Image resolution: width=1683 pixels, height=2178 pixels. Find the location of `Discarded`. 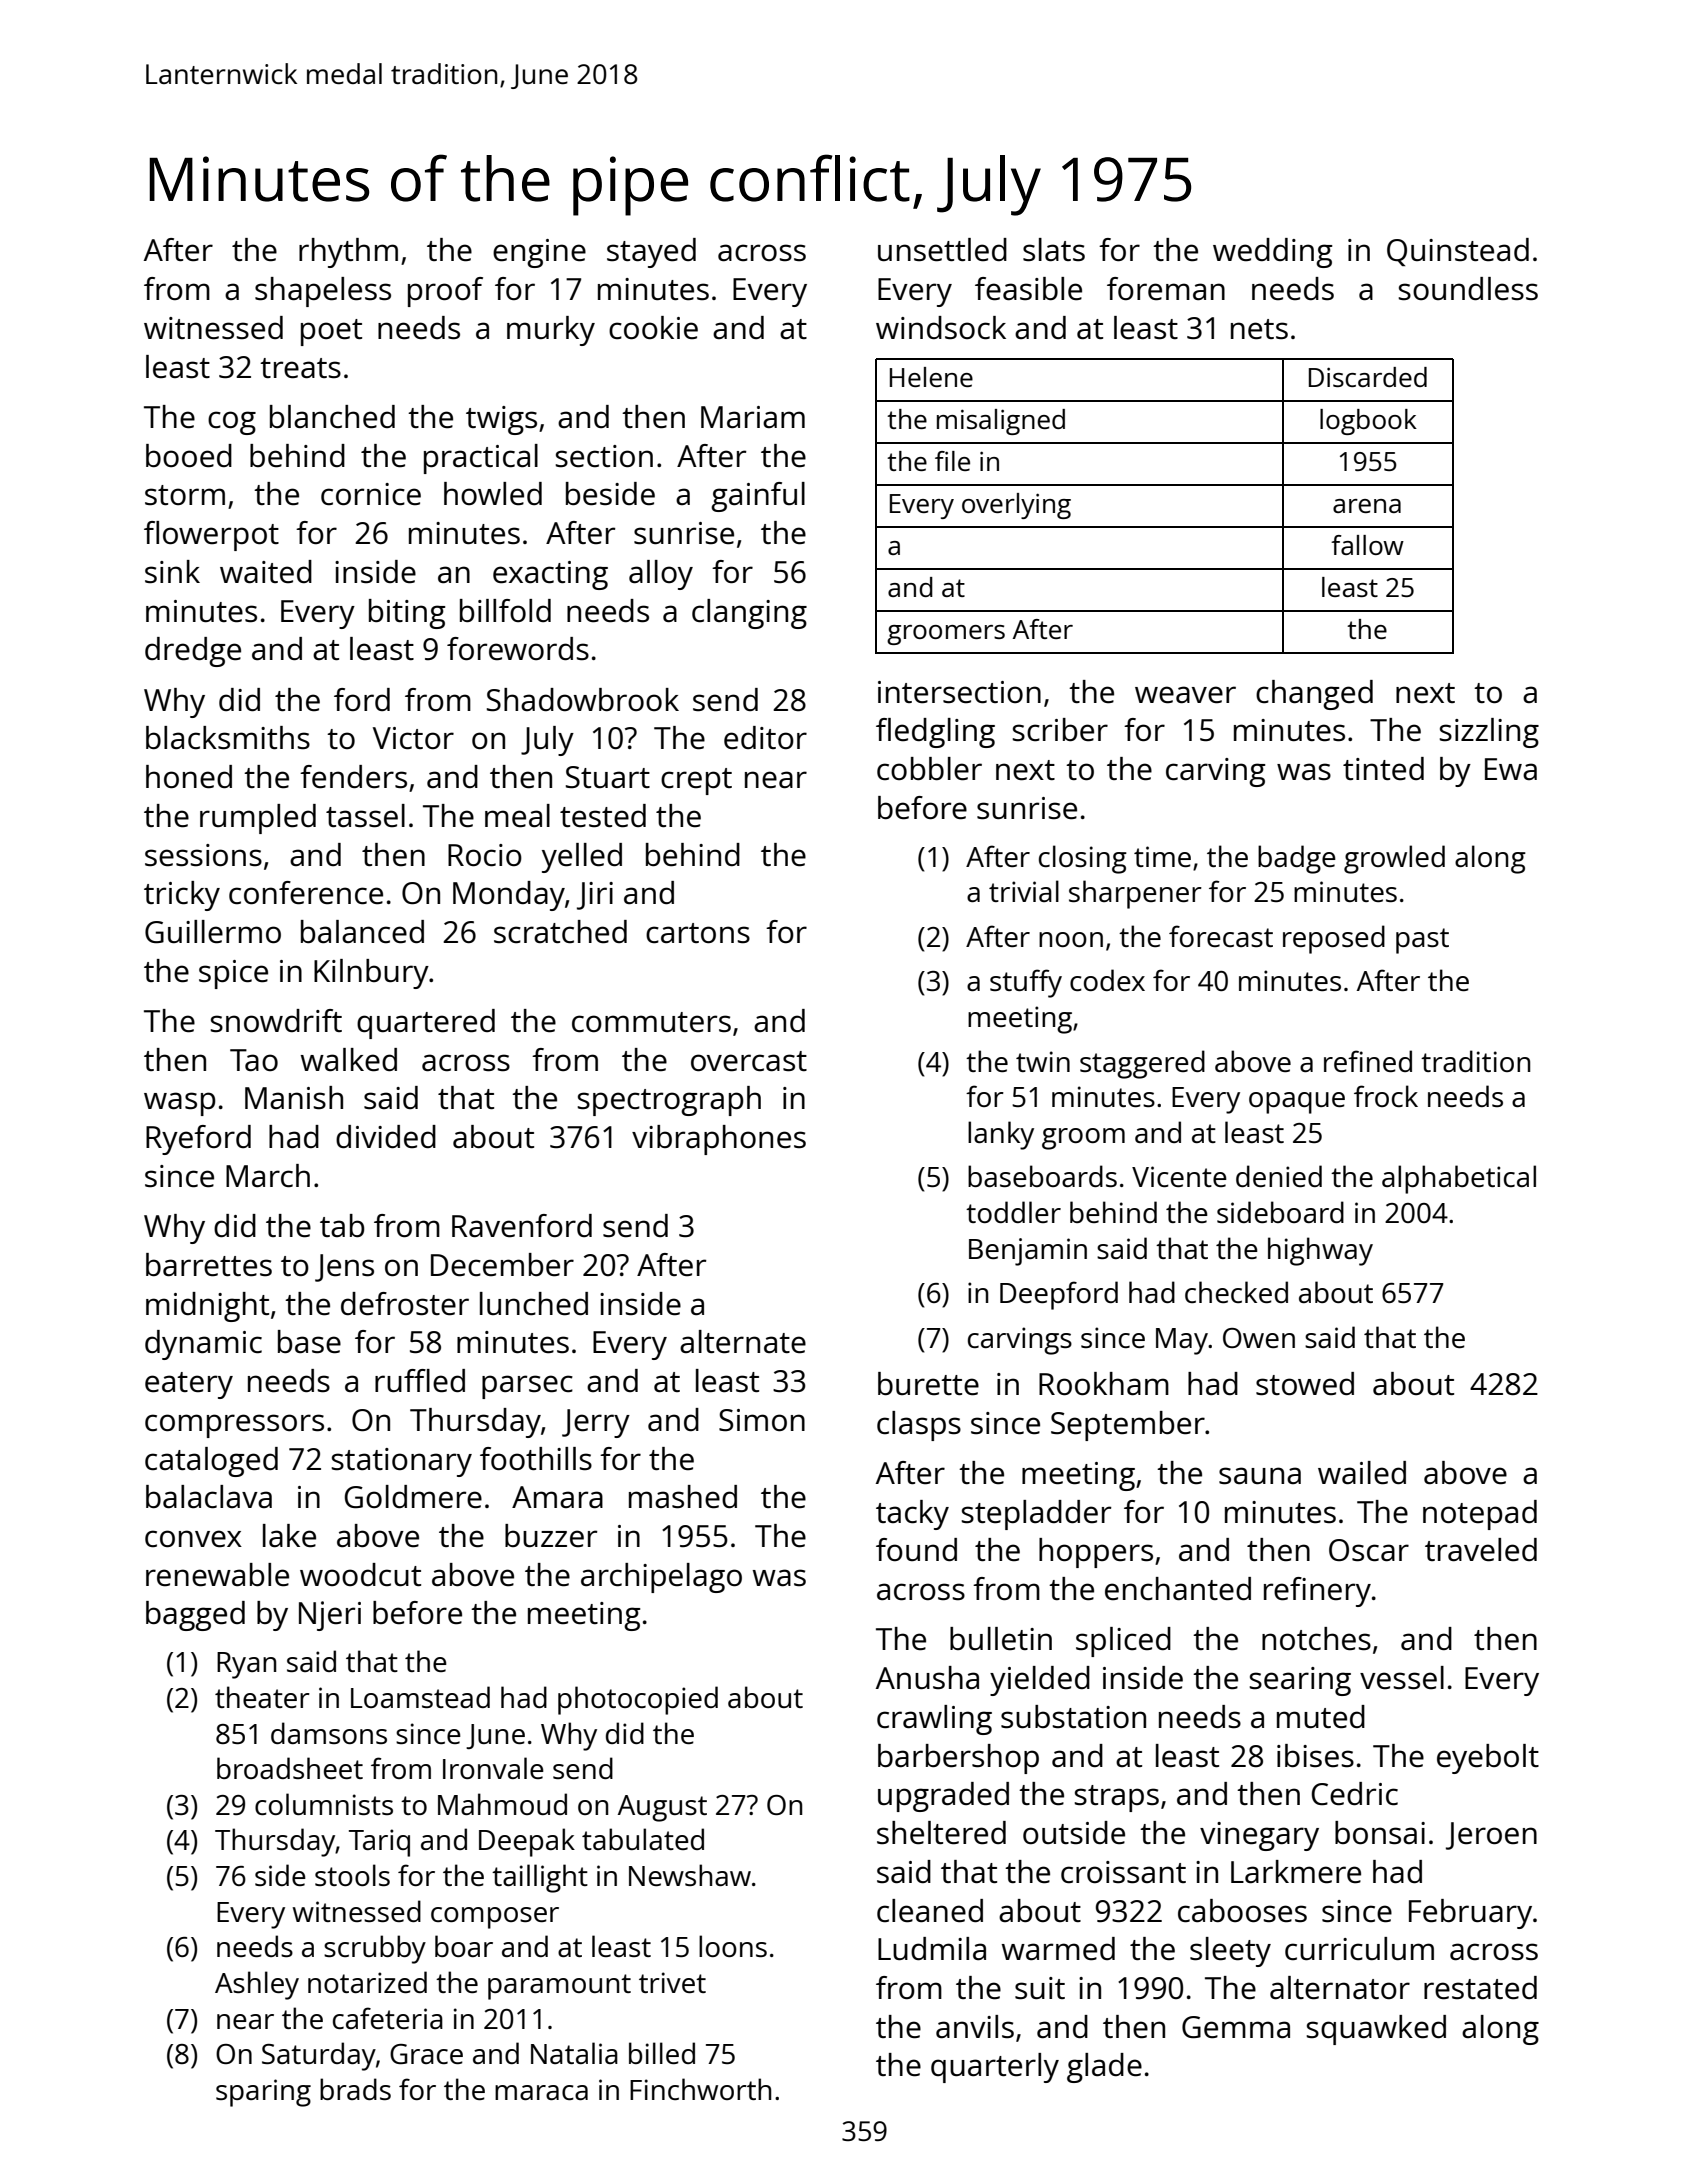

Discarded is located at coordinates (1368, 377).
